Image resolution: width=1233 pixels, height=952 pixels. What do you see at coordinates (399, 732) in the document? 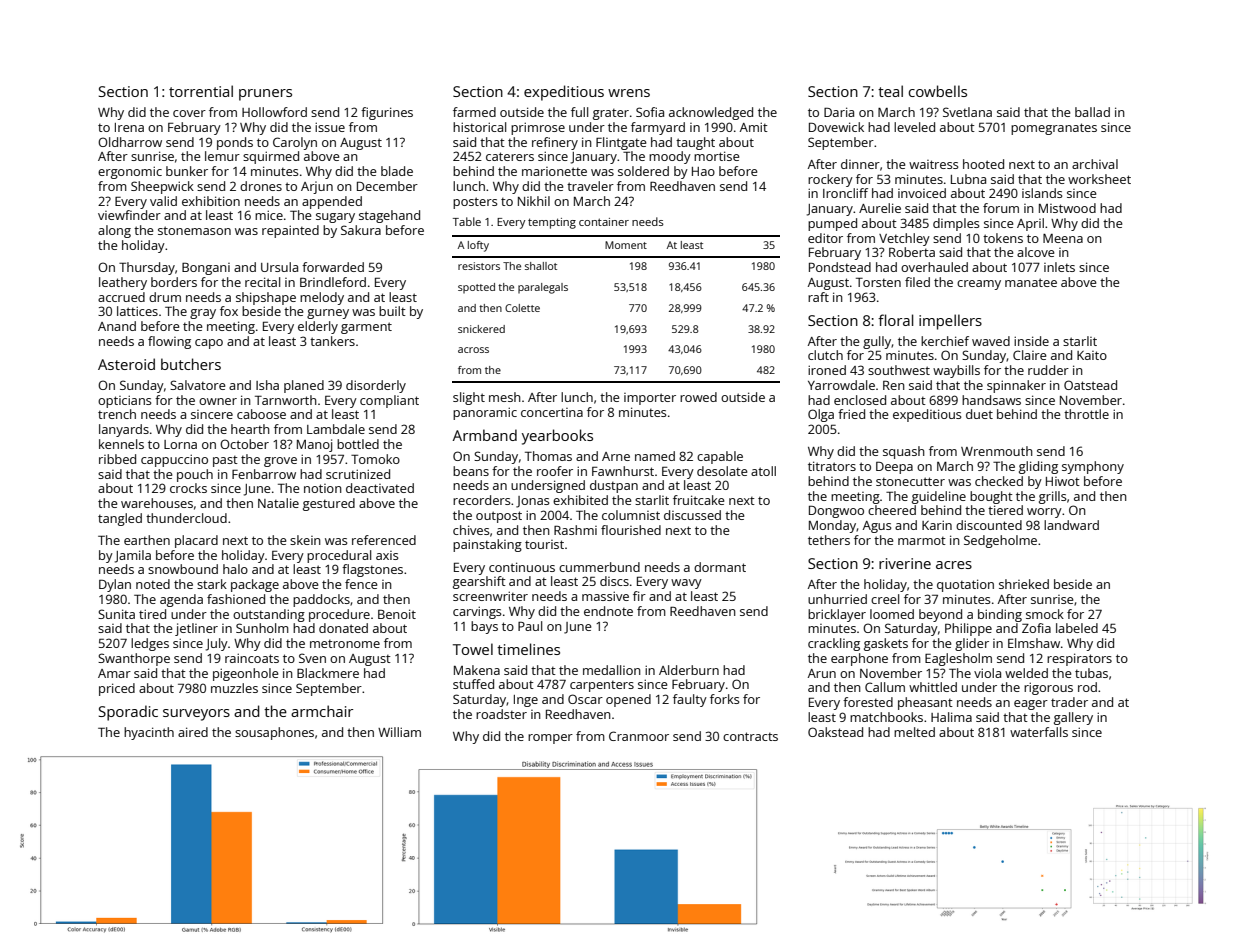
I see `William` at bounding box center [399, 732].
